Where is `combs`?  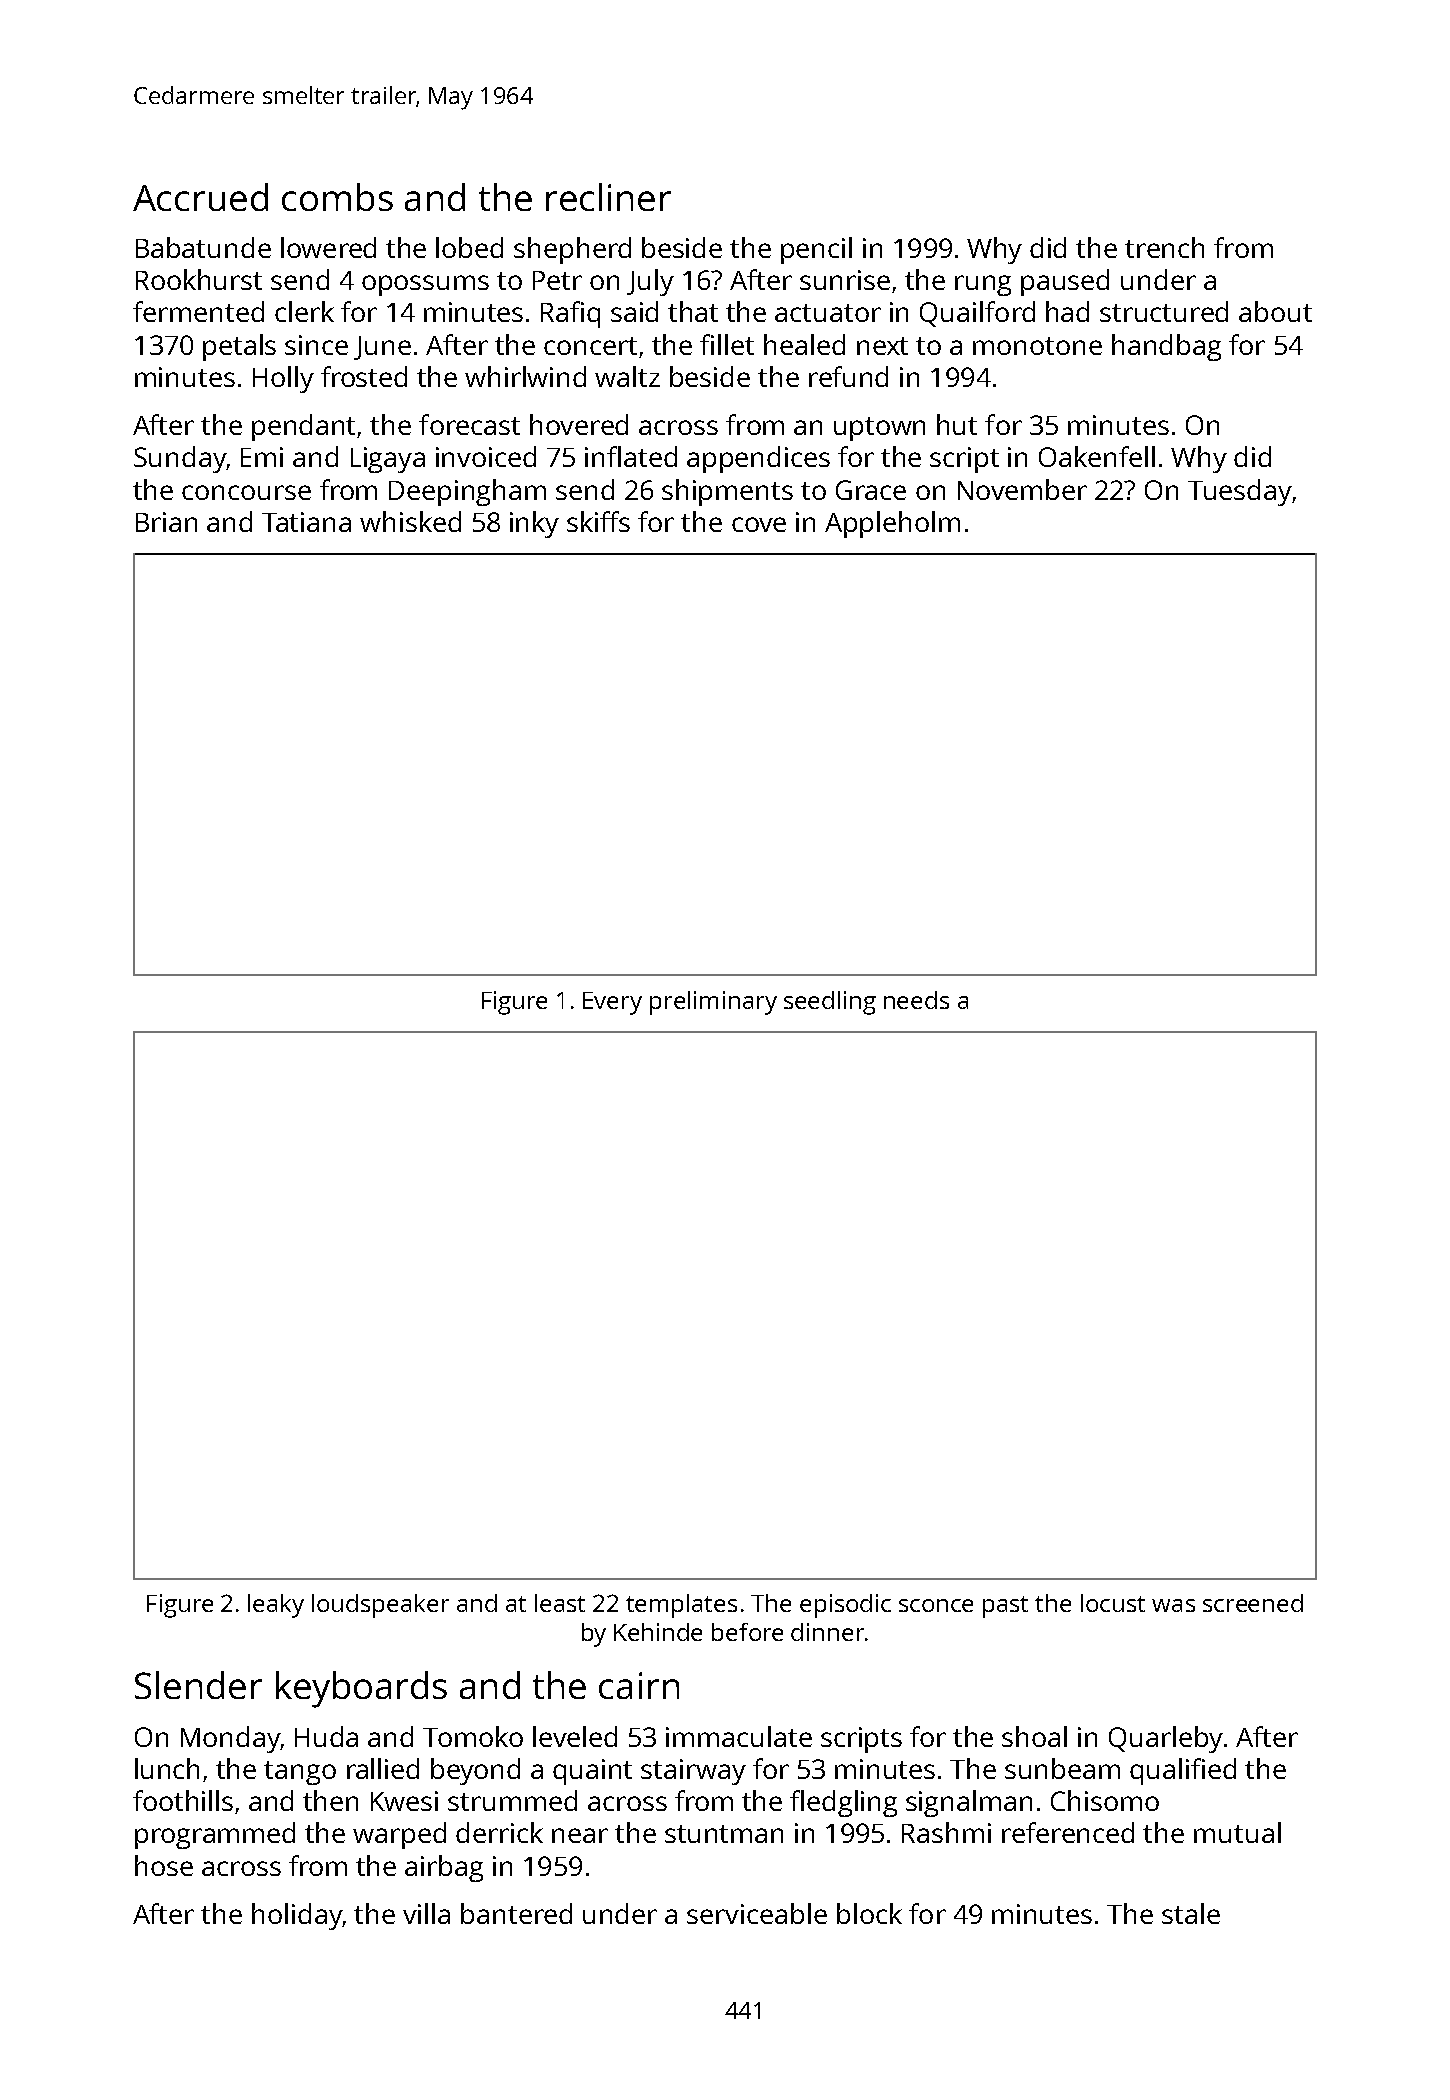 combs is located at coordinates (337, 197).
